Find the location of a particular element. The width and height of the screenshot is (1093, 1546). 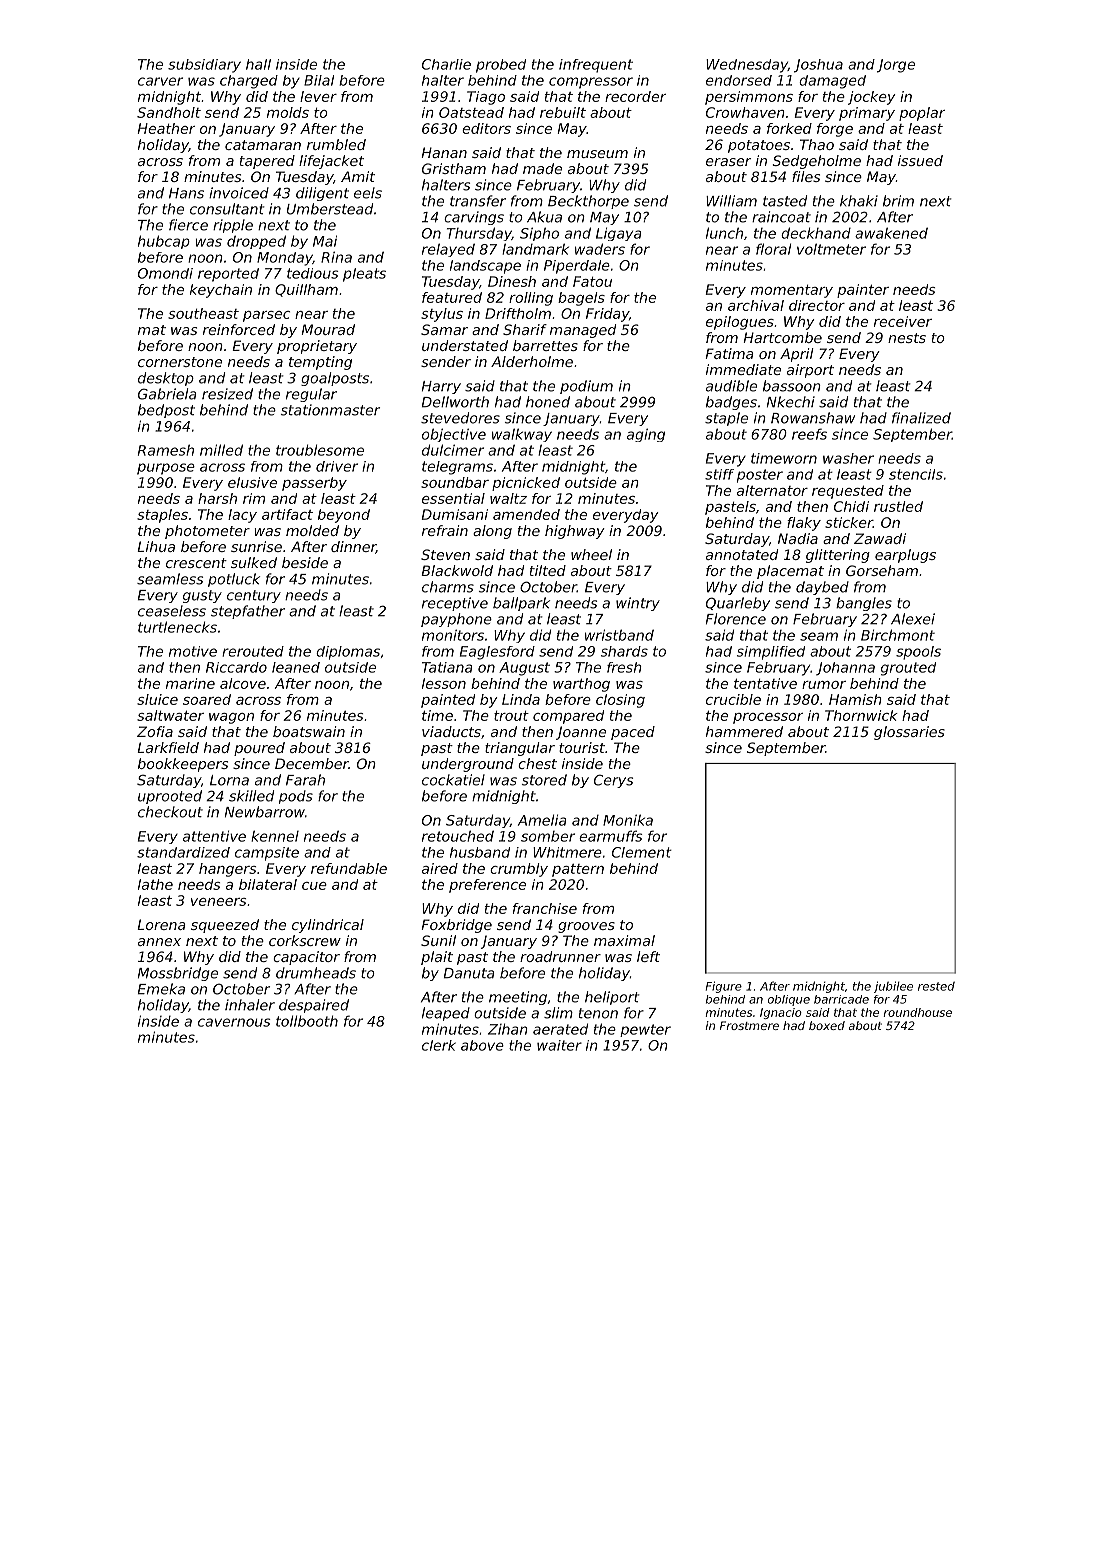

rustled is located at coordinates (898, 506).
